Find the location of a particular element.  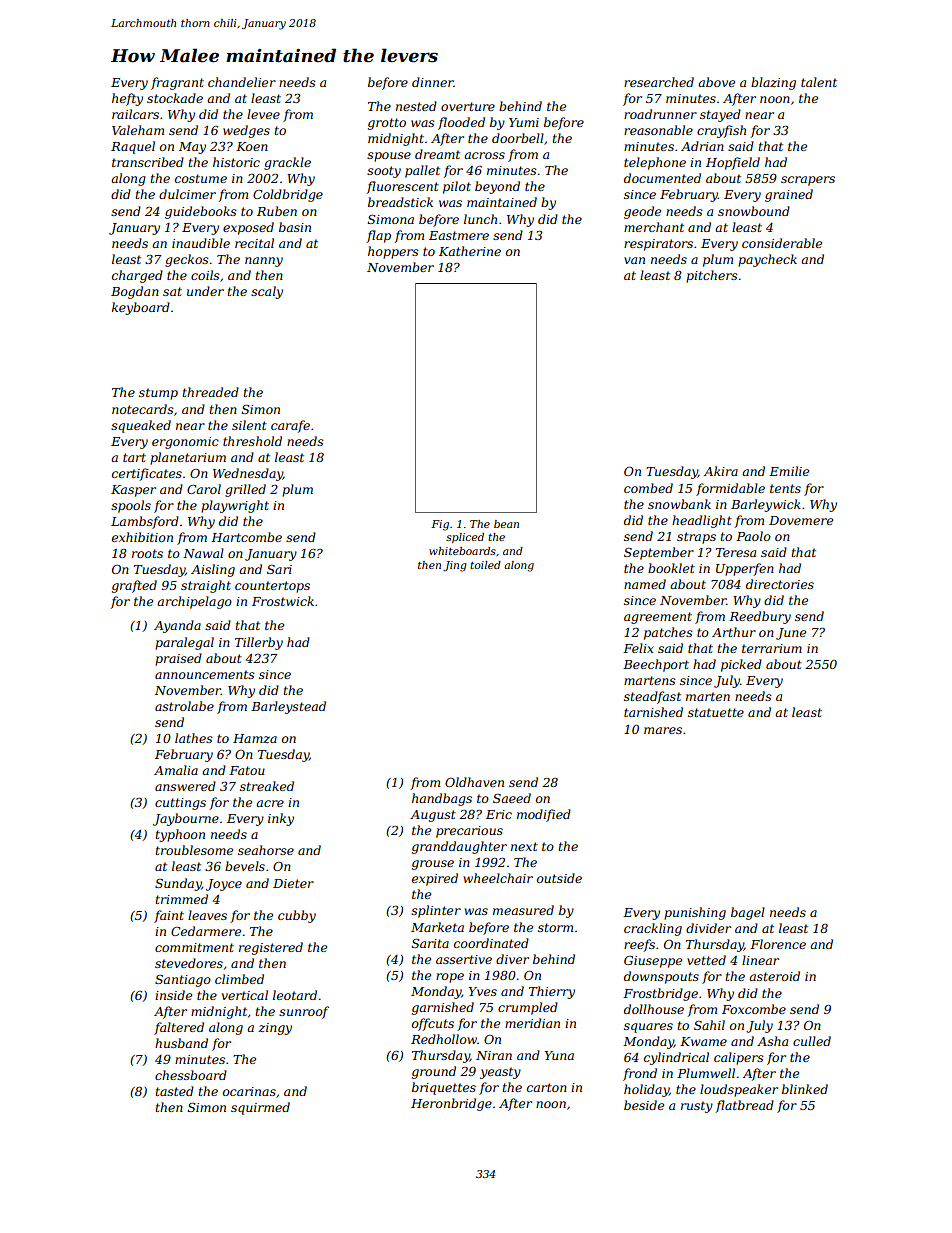

squirmed is located at coordinates (260, 1108).
